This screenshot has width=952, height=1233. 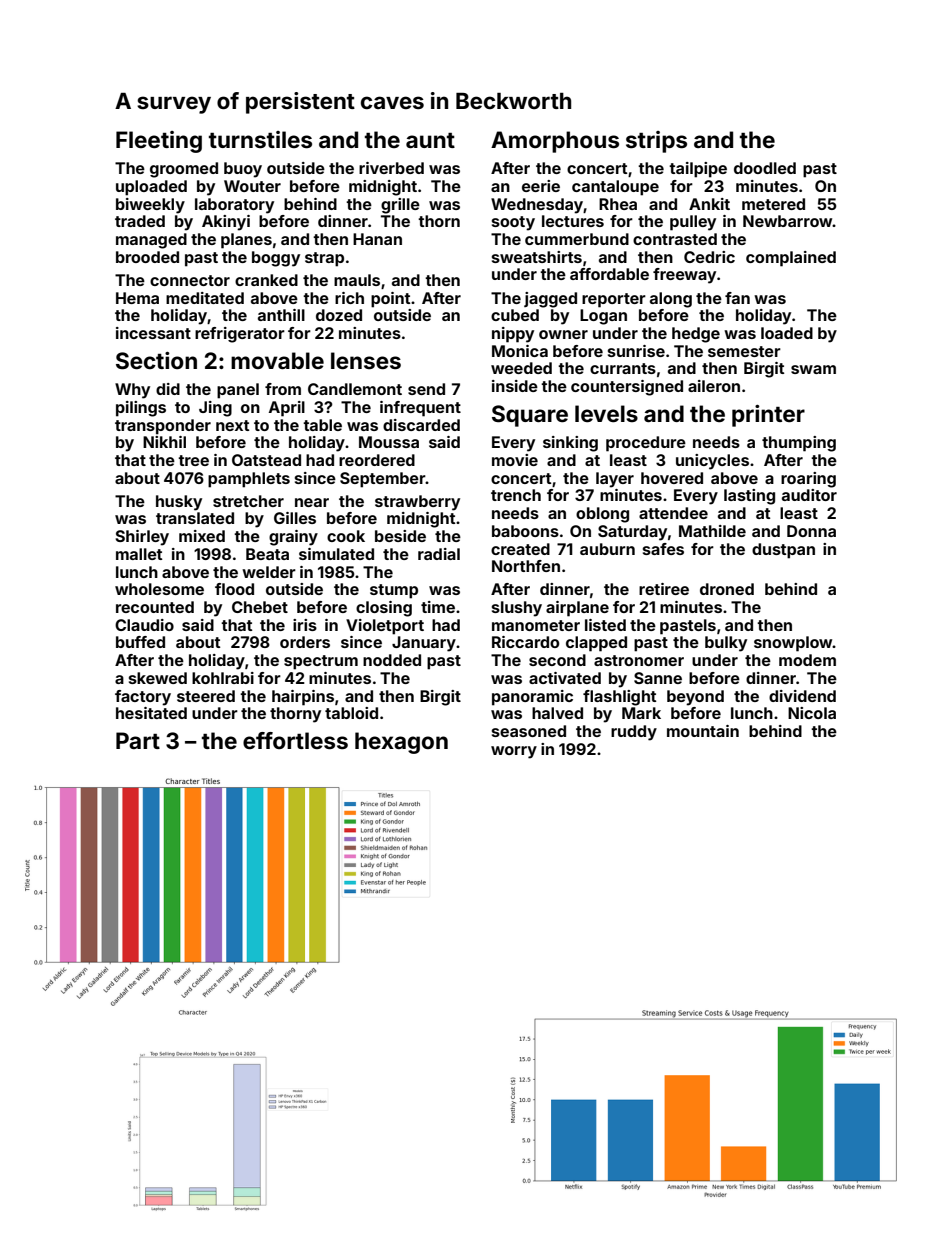 I want to click on modem, so click(x=807, y=660).
